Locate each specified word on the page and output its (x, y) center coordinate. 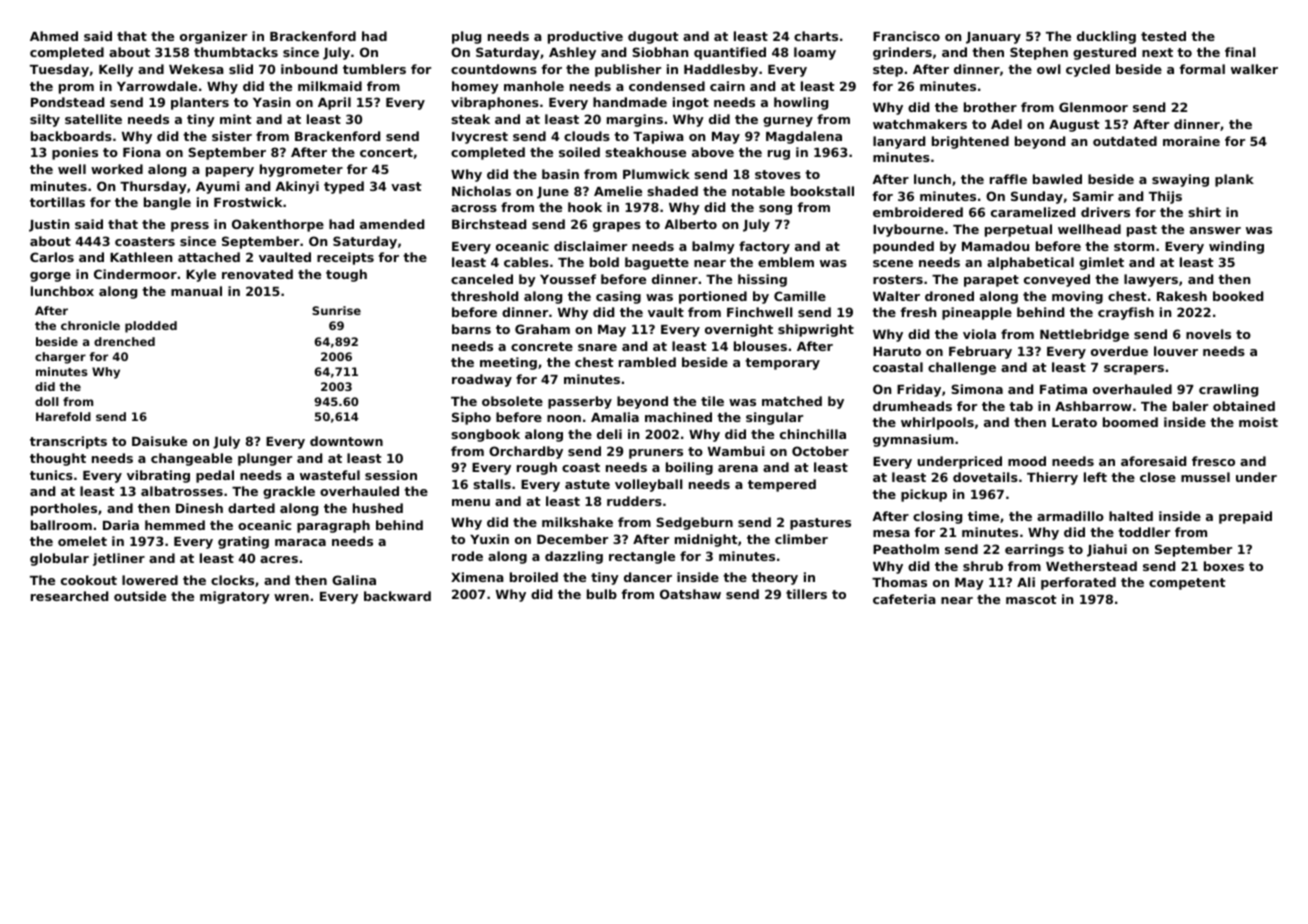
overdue (1119, 351)
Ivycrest (480, 138)
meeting (508, 363)
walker (1254, 69)
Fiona (142, 152)
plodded (151, 327)
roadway (482, 380)
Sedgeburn (694, 523)
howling (801, 103)
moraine (1191, 141)
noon (564, 418)
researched (69, 596)
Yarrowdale (157, 86)
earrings (1034, 550)
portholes (64, 509)
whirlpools (937, 423)
